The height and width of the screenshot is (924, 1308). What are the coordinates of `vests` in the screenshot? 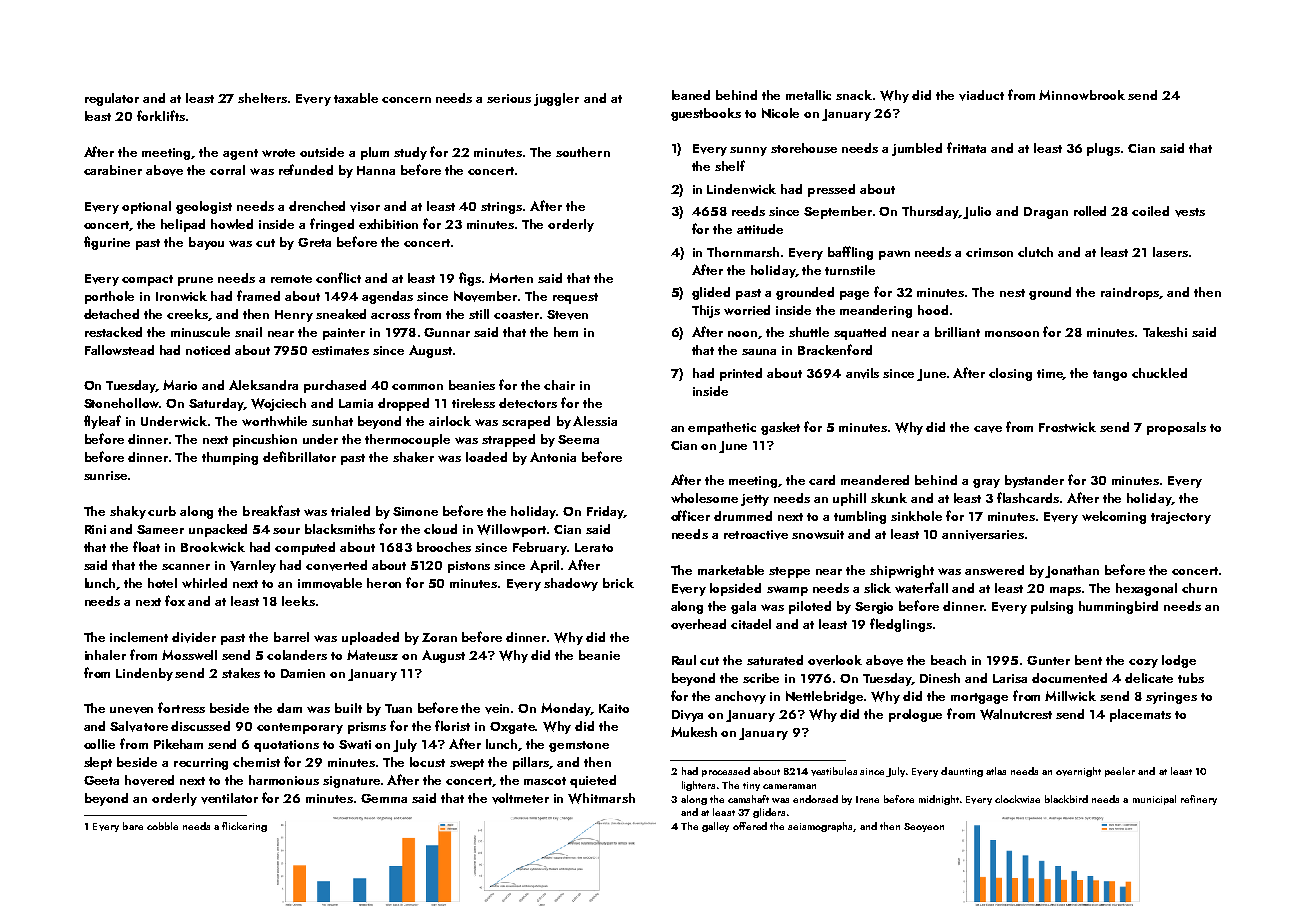 It's located at (1190, 212).
